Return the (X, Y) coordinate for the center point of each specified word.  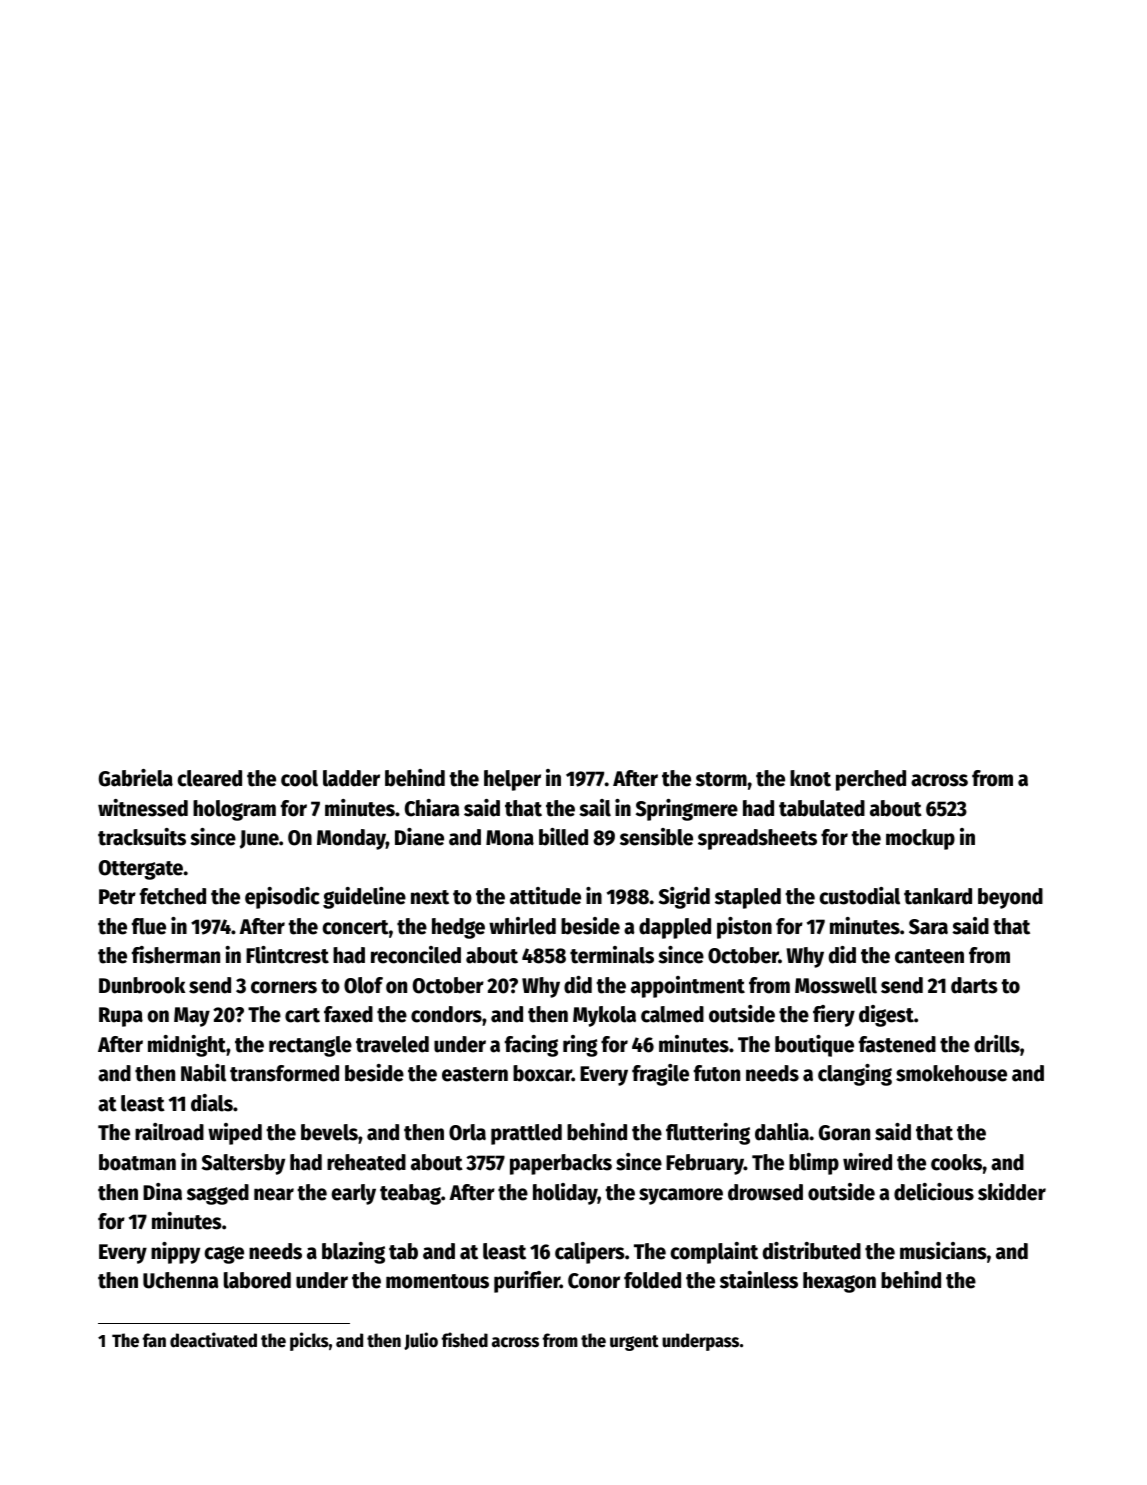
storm (721, 779)
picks (309, 1341)
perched (871, 780)
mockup (920, 839)
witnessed (143, 808)
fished (465, 1340)
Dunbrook (142, 985)
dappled (675, 928)
